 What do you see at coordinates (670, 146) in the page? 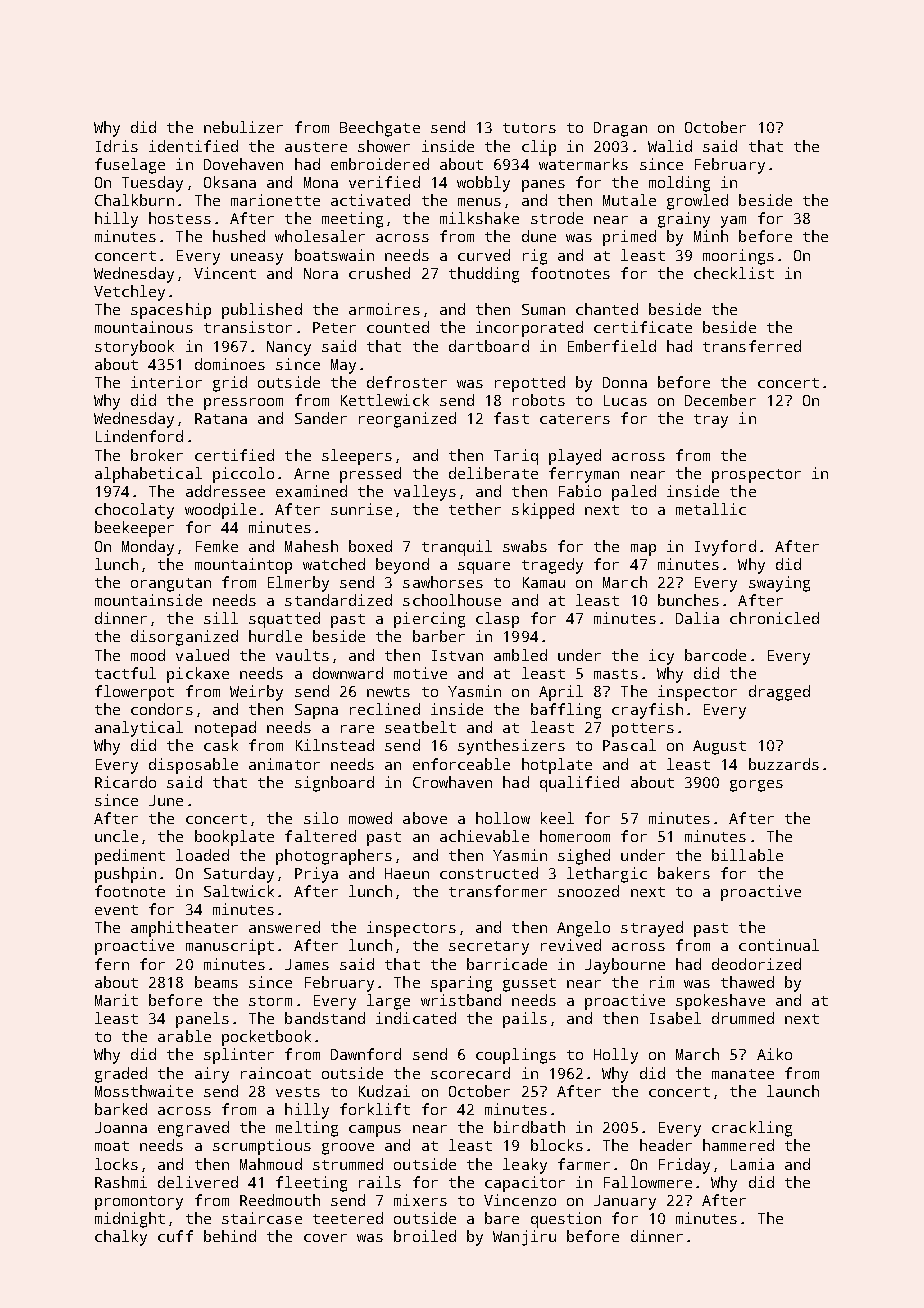
I see `Walid` at bounding box center [670, 146].
